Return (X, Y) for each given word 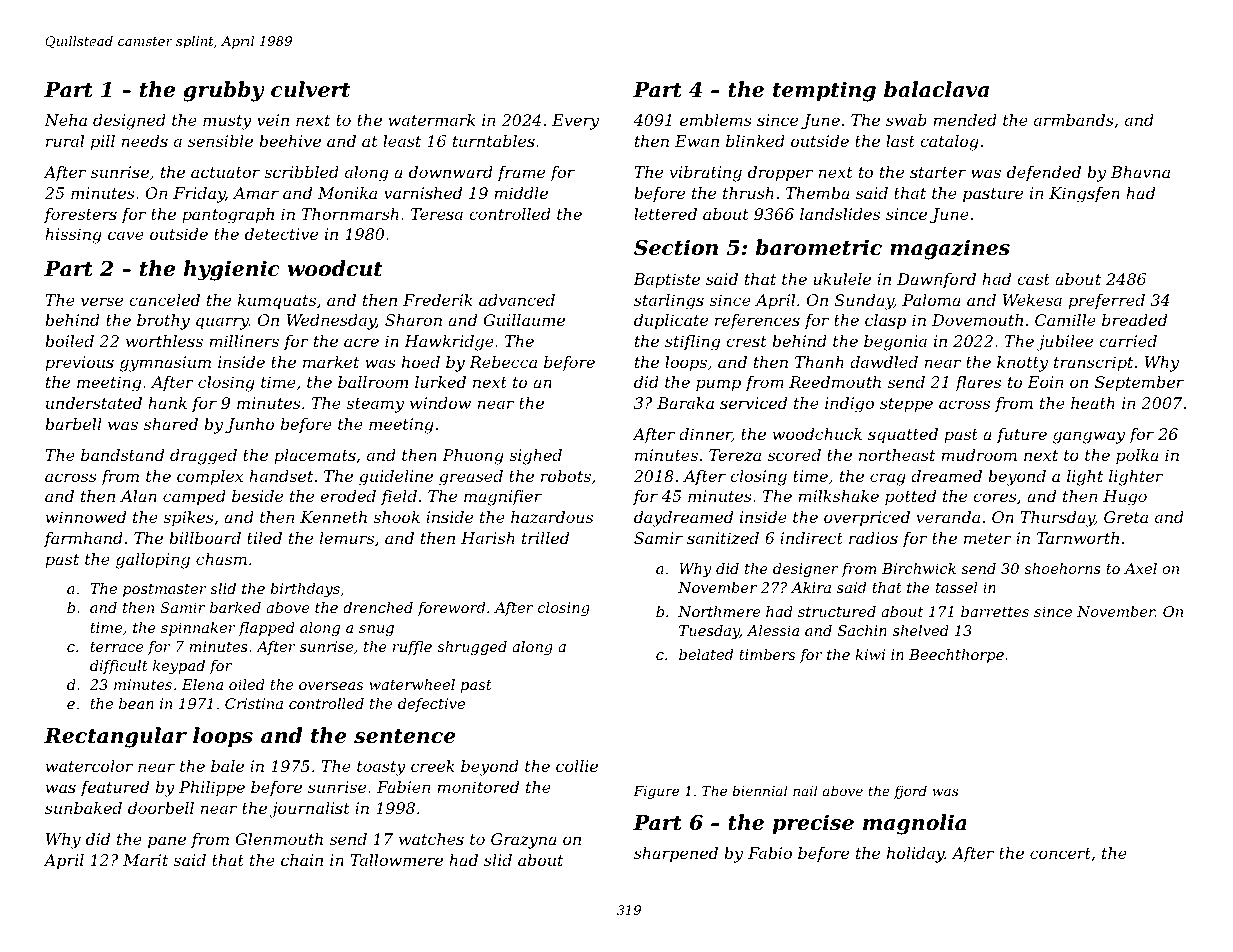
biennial (759, 790)
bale (227, 766)
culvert (310, 89)
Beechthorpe (956, 656)
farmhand (83, 539)
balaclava (936, 89)
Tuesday (709, 632)
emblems (716, 120)
